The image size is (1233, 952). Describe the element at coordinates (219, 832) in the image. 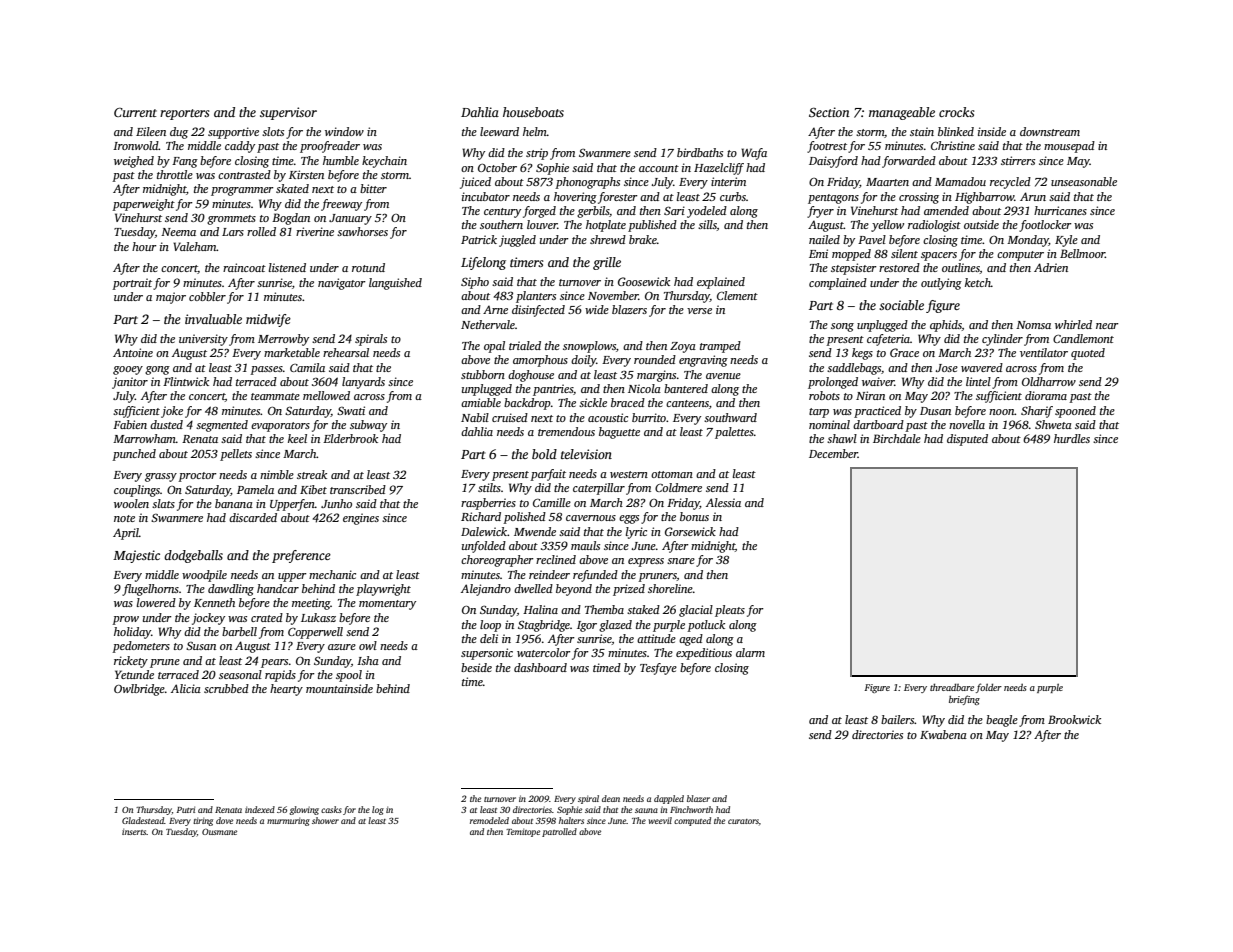

I see `Ousmane` at that location.
